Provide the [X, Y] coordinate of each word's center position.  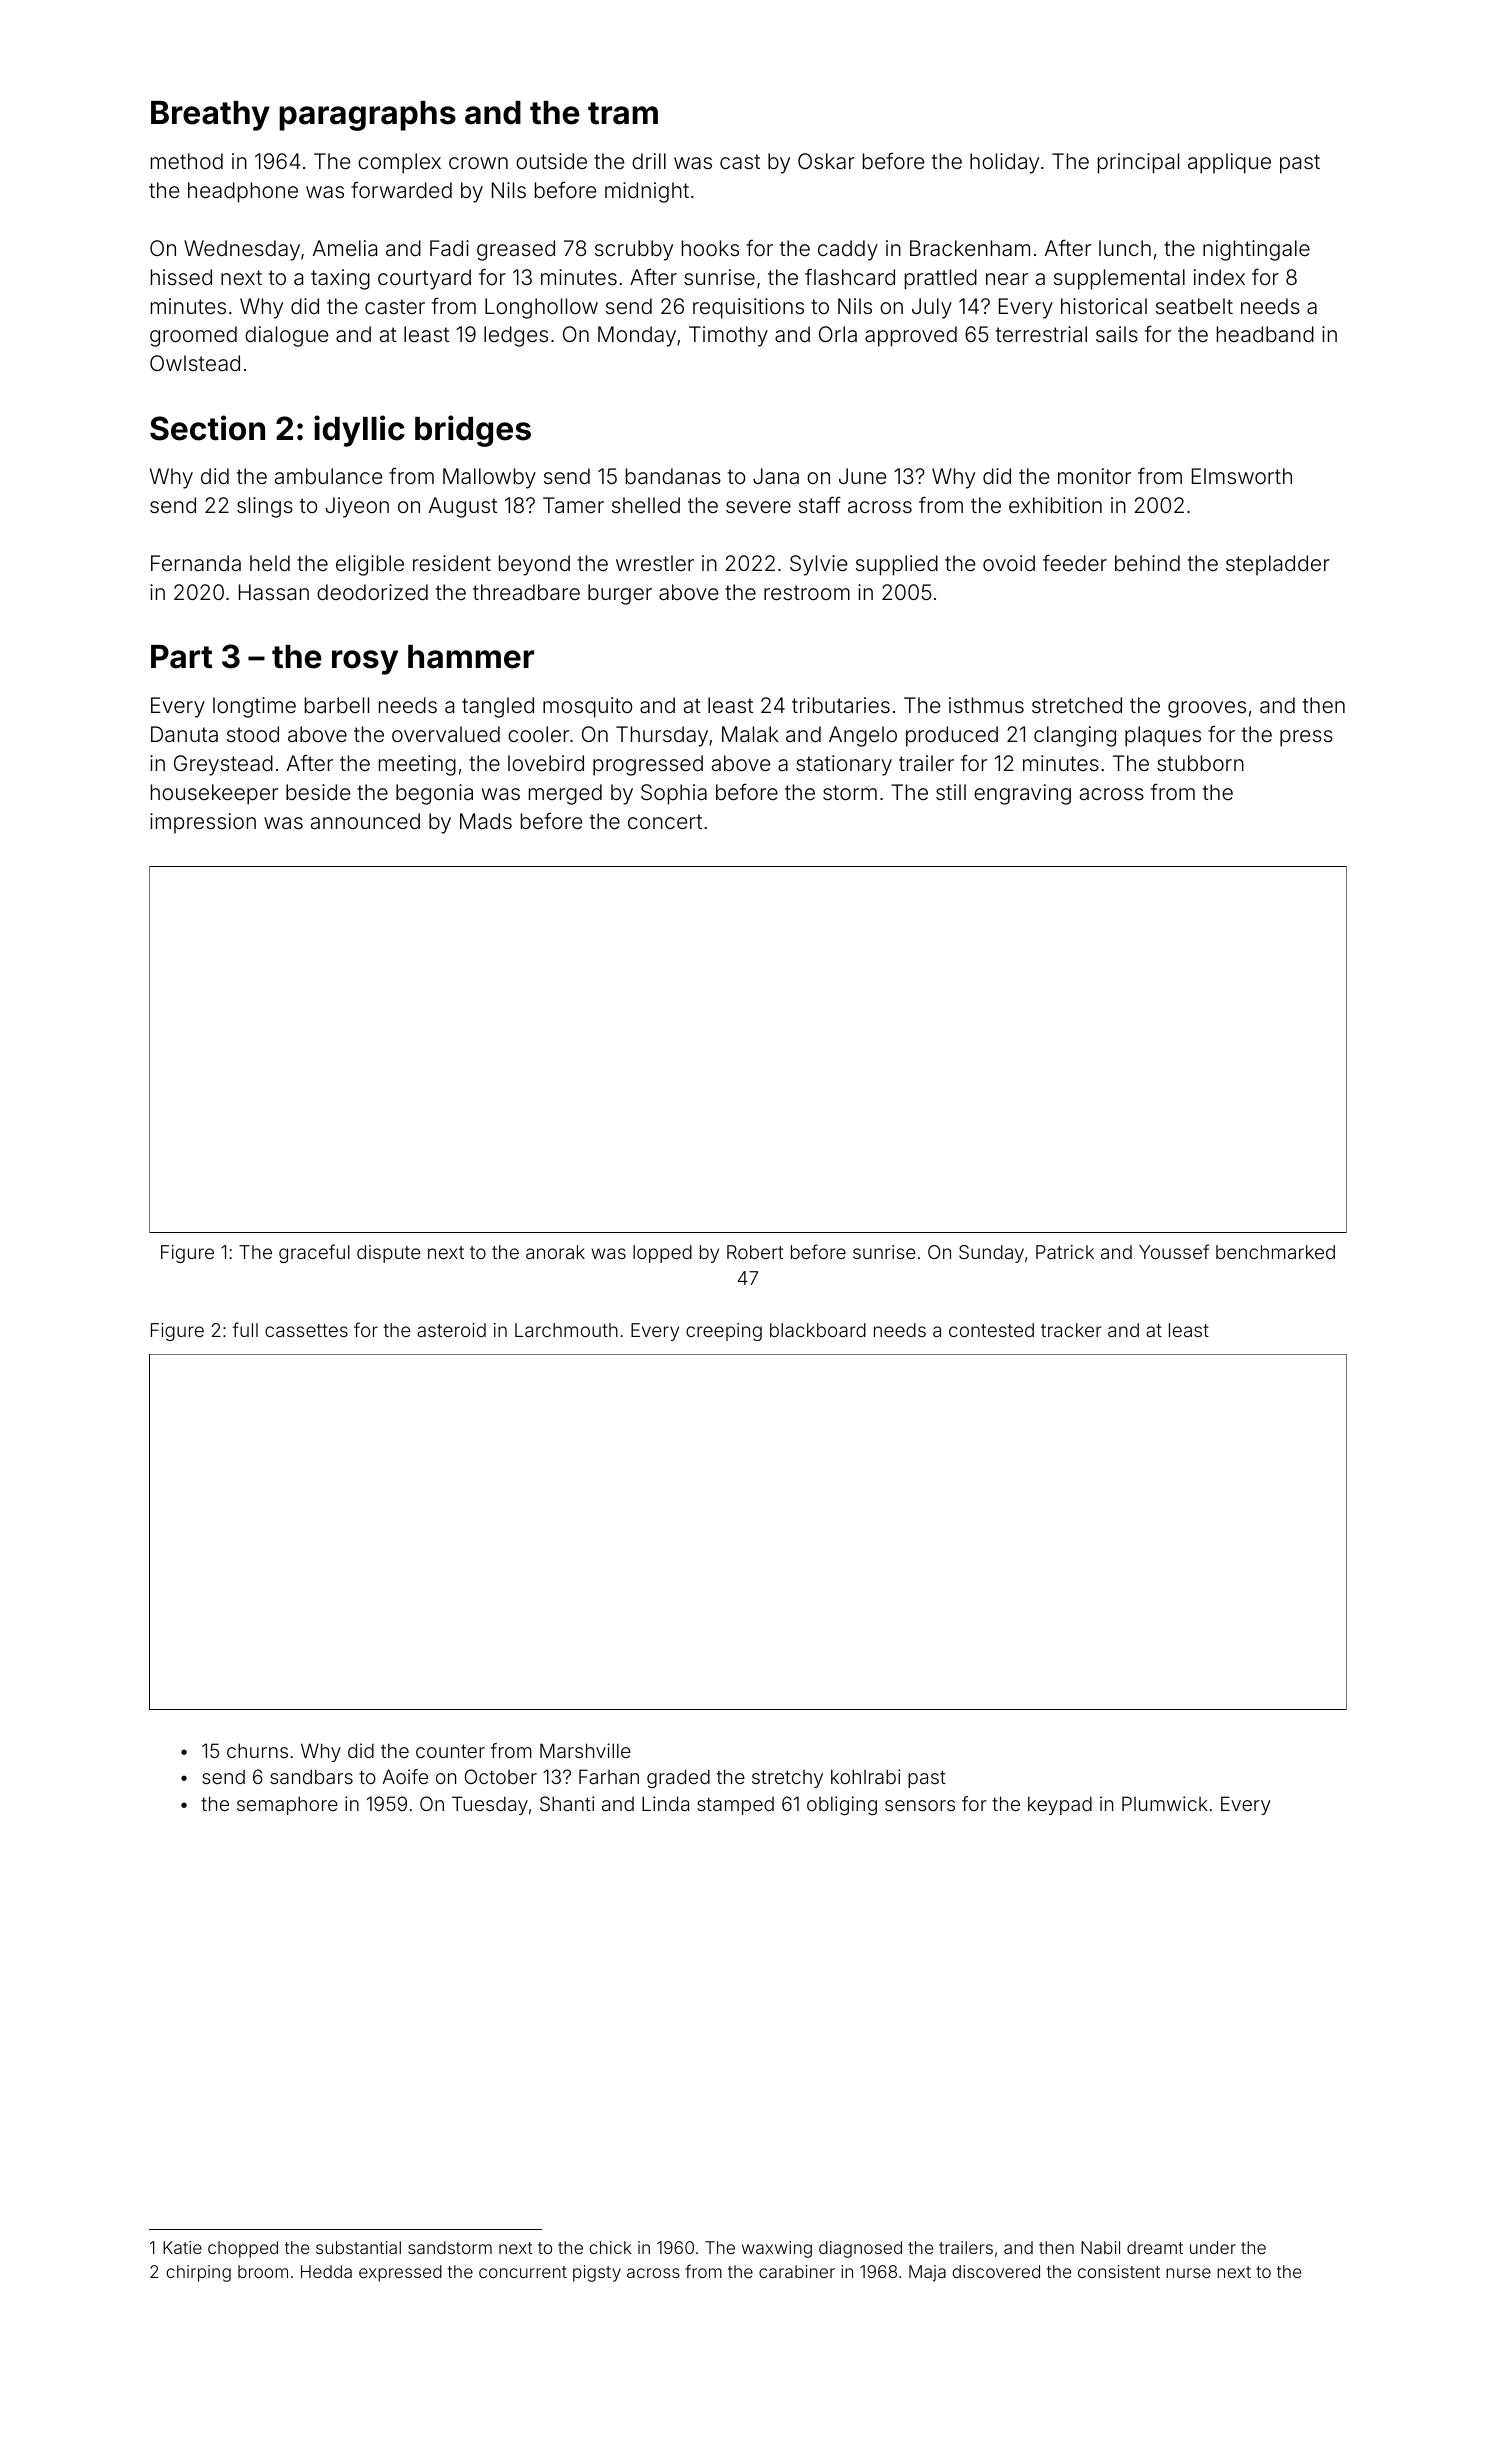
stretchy [787, 1779]
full [245, 1329]
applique [1229, 163]
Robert [755, 1252]
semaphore [287, 1805]
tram [623, 113]
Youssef [1174, 1251]
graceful [314, 1253]
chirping [198, 2273]
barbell [337, 705]
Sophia [674, 794]
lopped [662, 1254]
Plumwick [1165, 1803]
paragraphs [367, 116]
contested [991, 1330]
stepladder [1278, 565]
